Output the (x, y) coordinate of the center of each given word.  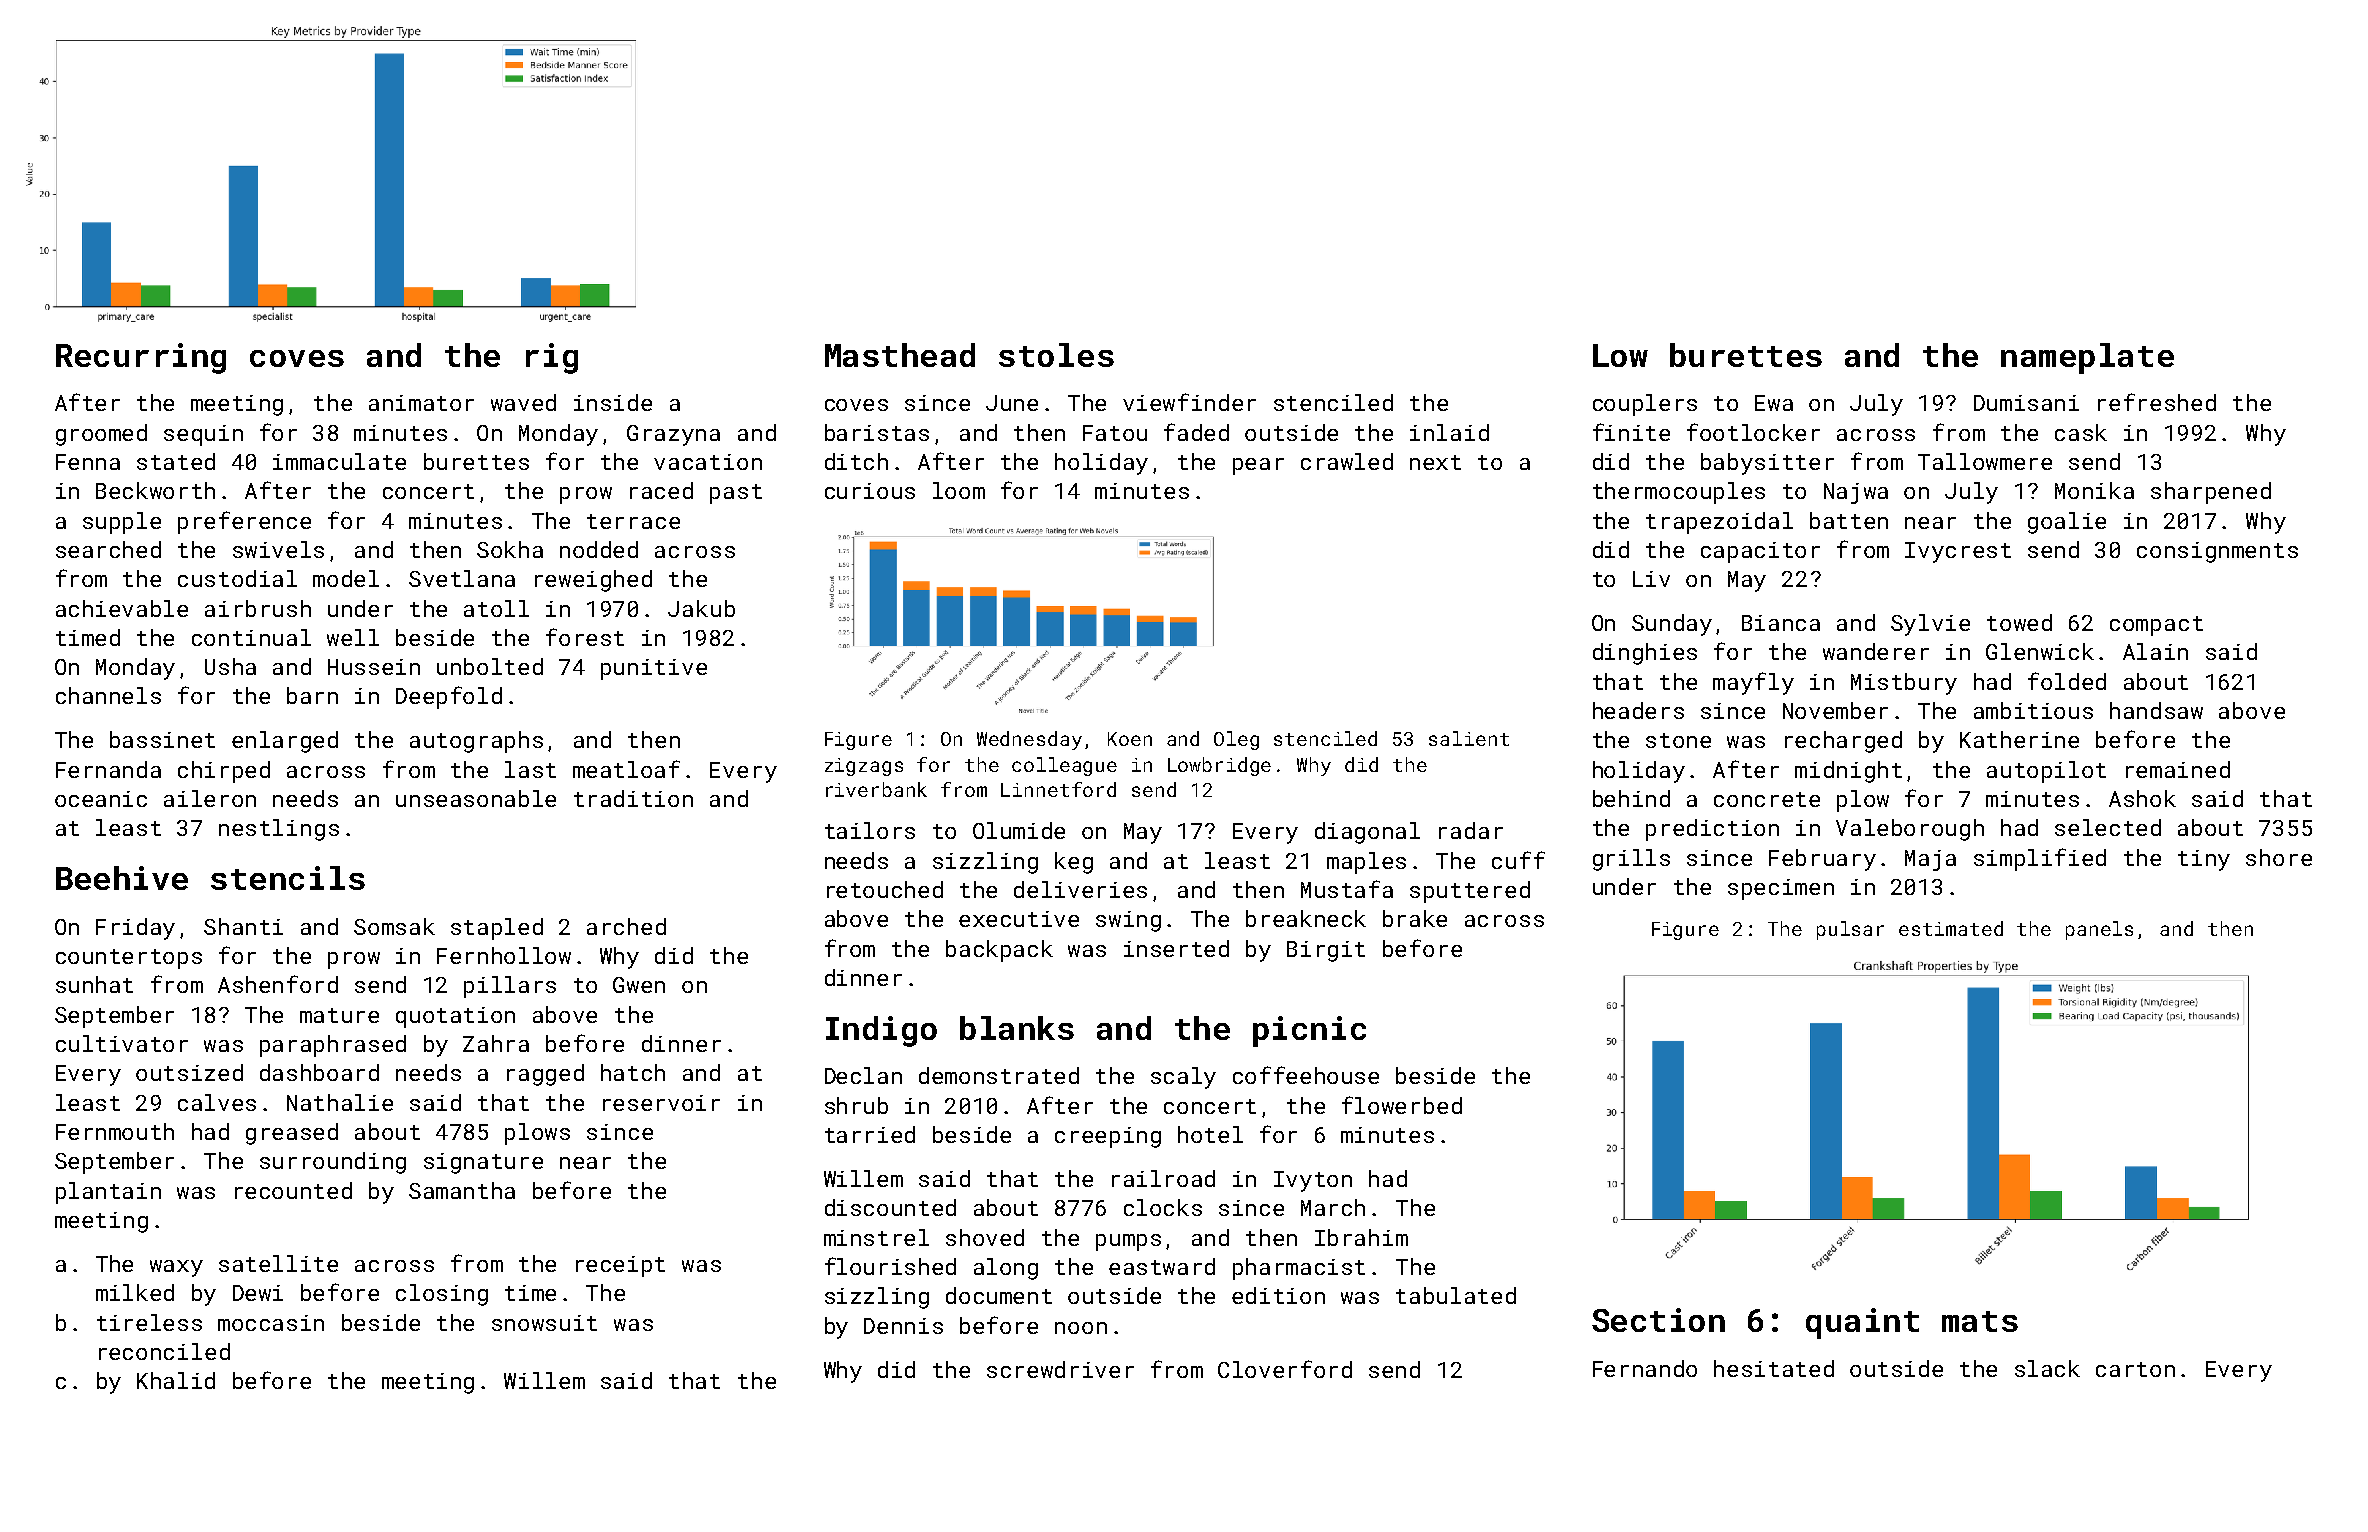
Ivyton (1313, 1181)
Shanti (243, 926)
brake (1415, 918)
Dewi (258, 1293)
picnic (1309, 1031)
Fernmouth (115, 1131)
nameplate (2087, 358)
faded (1196, 432)
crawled (1347, 461)
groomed (101, 435)
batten (1849, 520)
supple (122, 523)
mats (1980, 1321)
